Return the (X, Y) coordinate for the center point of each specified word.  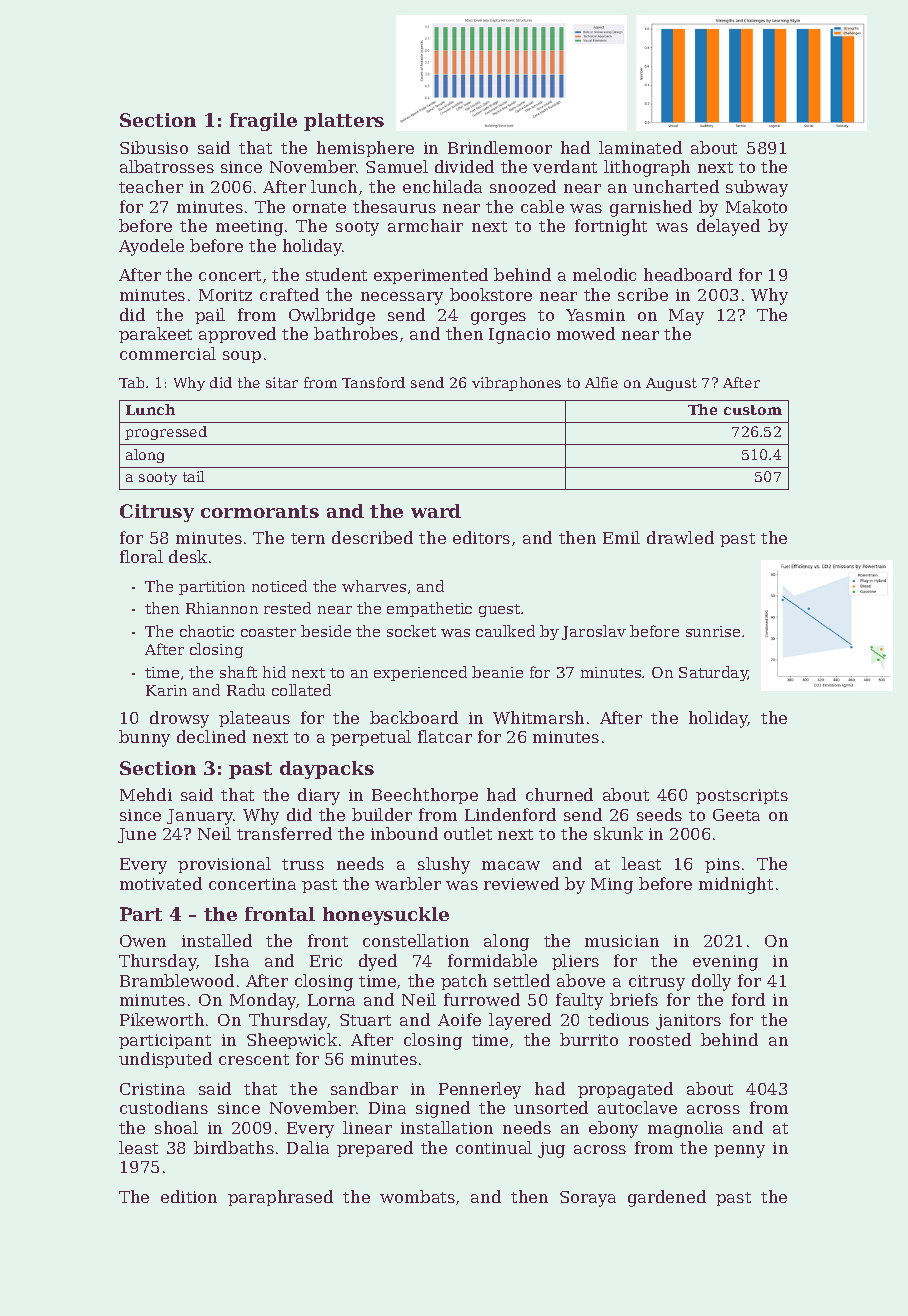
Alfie (601, 382)
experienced (420, 673)
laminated (640, 147)
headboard (688, 274)
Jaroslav (594, 632)
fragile (263, 122)
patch (464, 982)
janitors (688, 1022)
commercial (168, 353)
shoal (176, 1127)
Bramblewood (177, 980)
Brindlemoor (500, 147)
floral (141, 556)
